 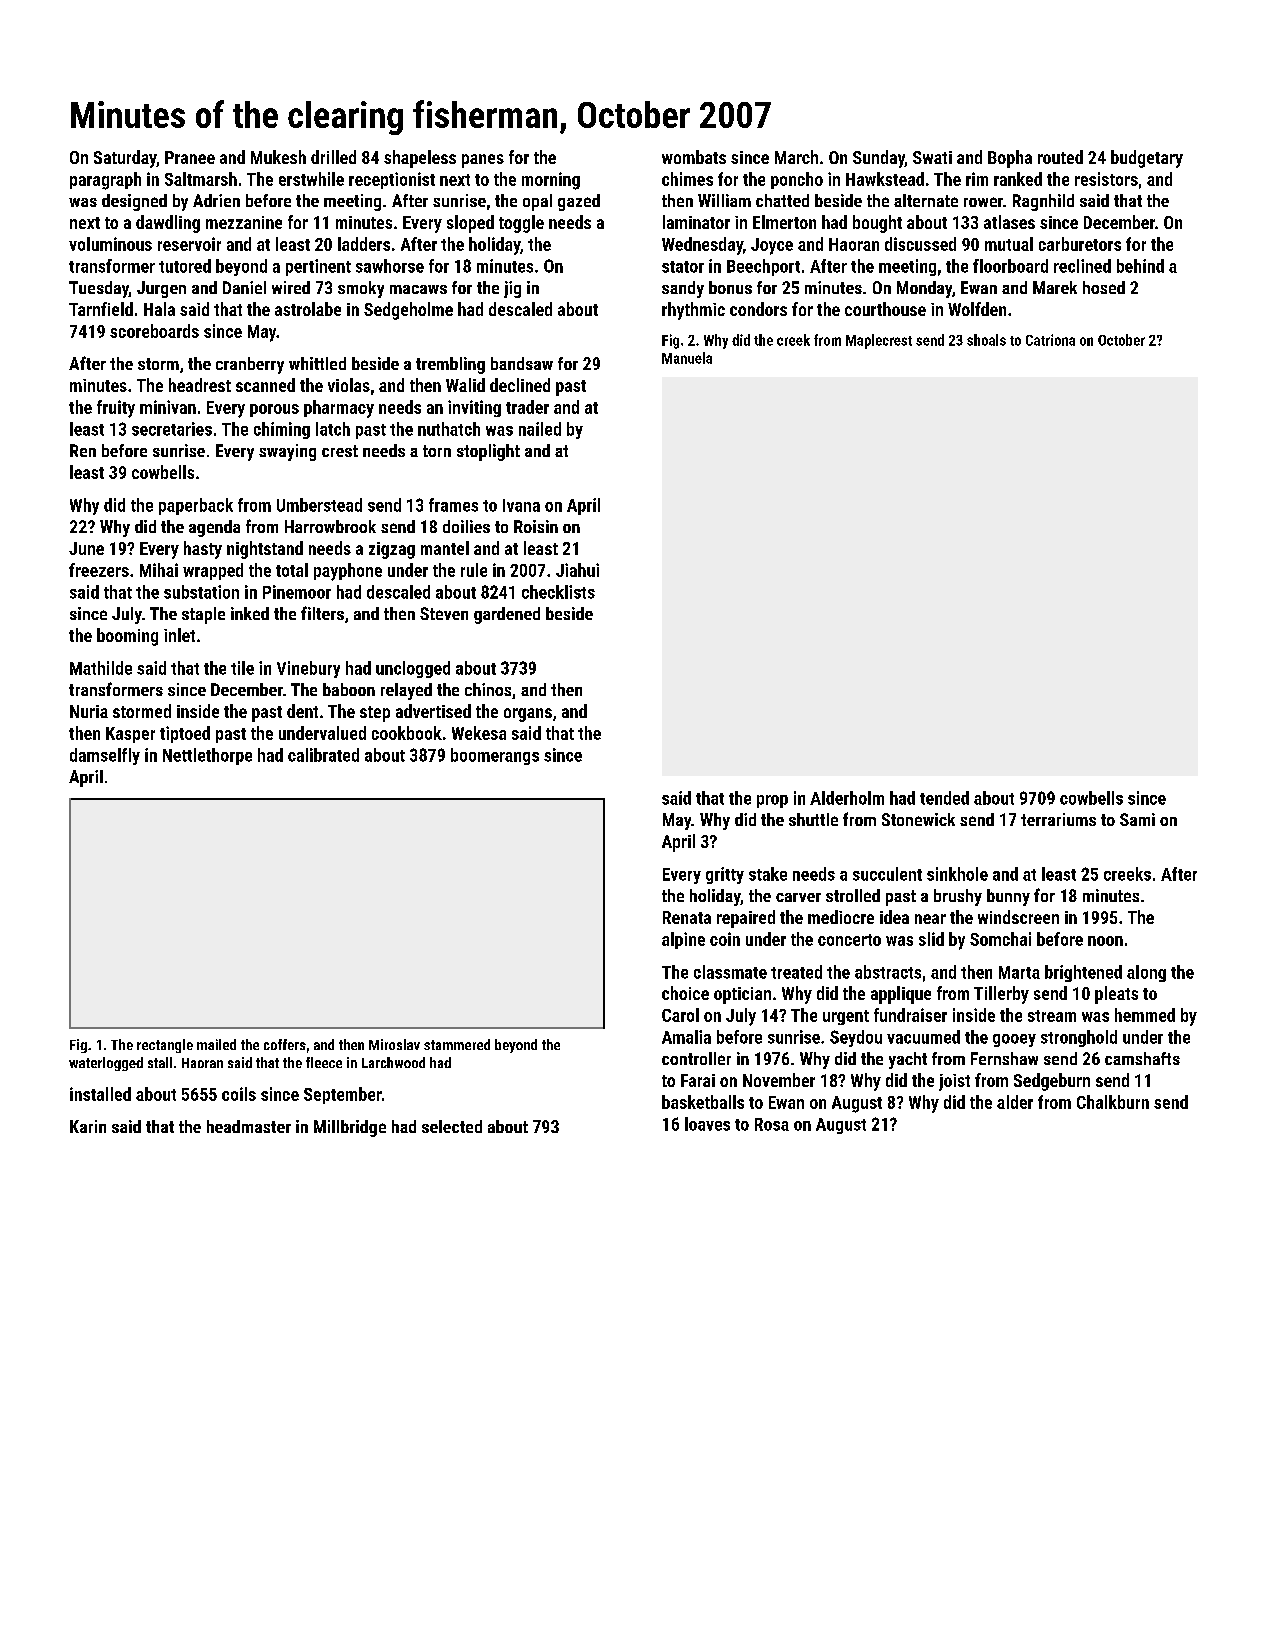 I want to click on bandsaw, so click(x=522, y=363).
